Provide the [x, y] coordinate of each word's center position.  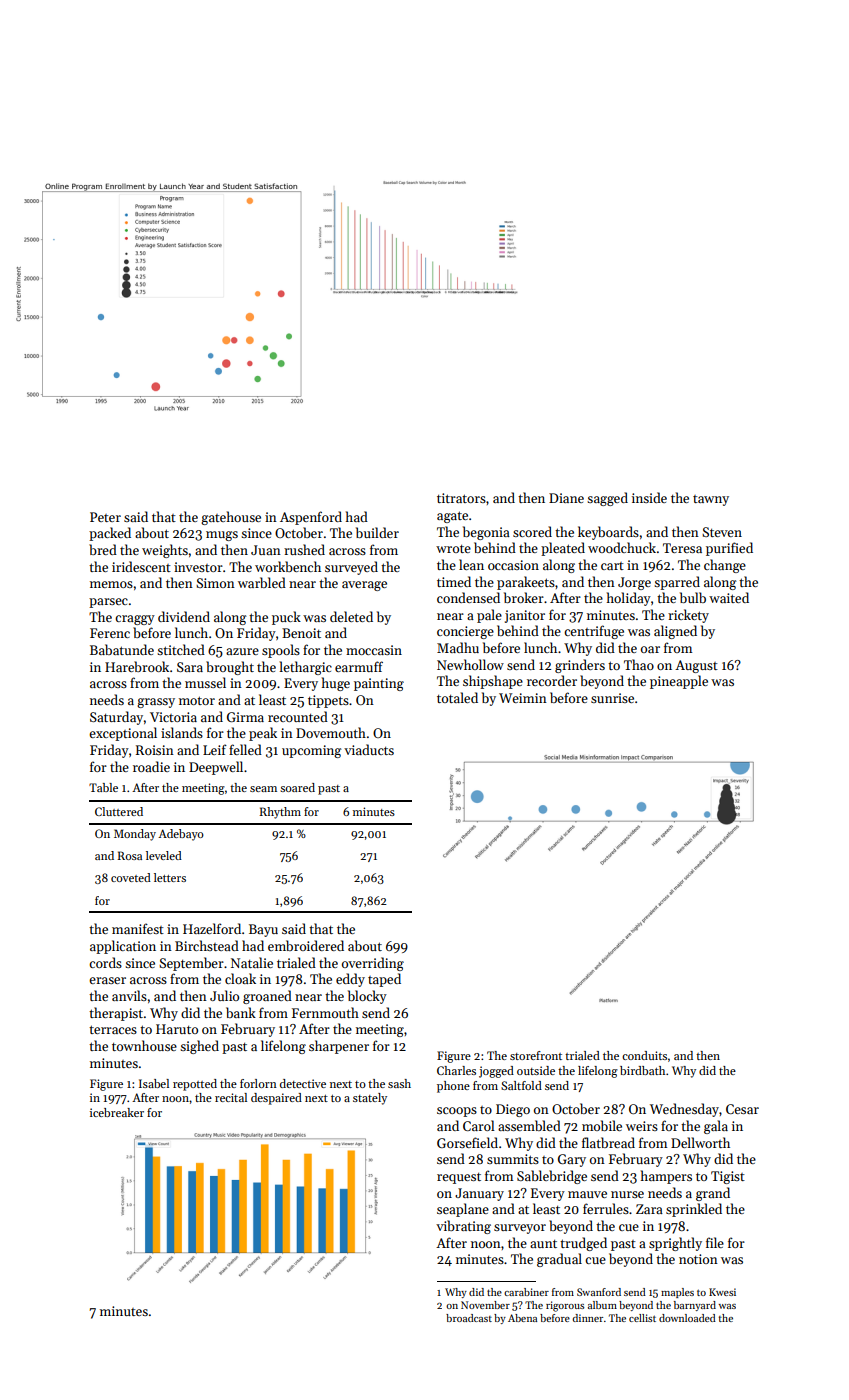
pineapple [679, 682]
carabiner [526, 1292]
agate [452, 517]
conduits [644, 1055]
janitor [525, 616]
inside [649, 497]
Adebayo [181, 835]
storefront [536, 1055]
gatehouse [231, 518]
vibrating [463, 1227]
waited [729, 597]
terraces [113, 1029]
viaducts [369, 749]
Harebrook [137, 666]
